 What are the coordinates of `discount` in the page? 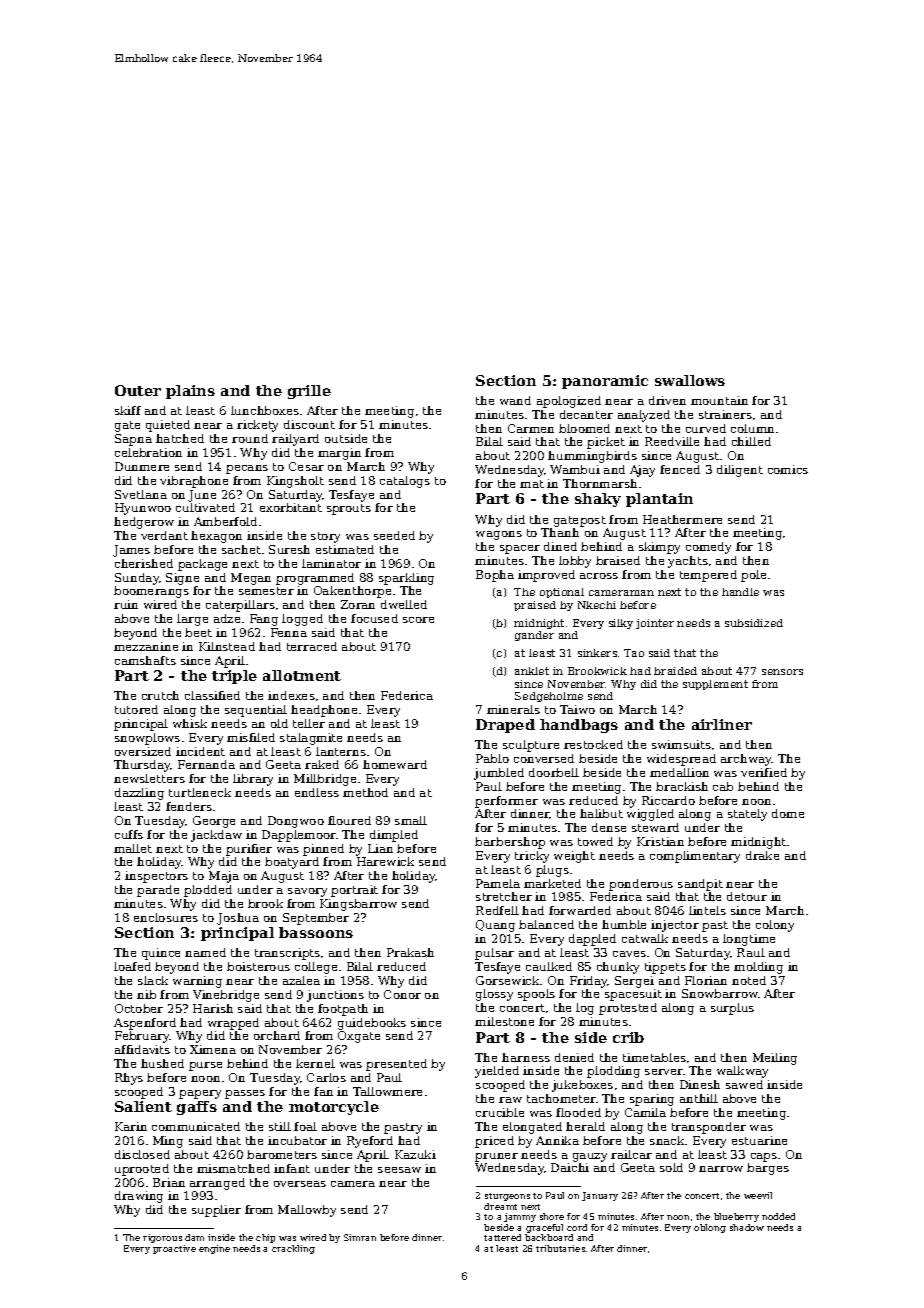 It's located at (309, 424).
